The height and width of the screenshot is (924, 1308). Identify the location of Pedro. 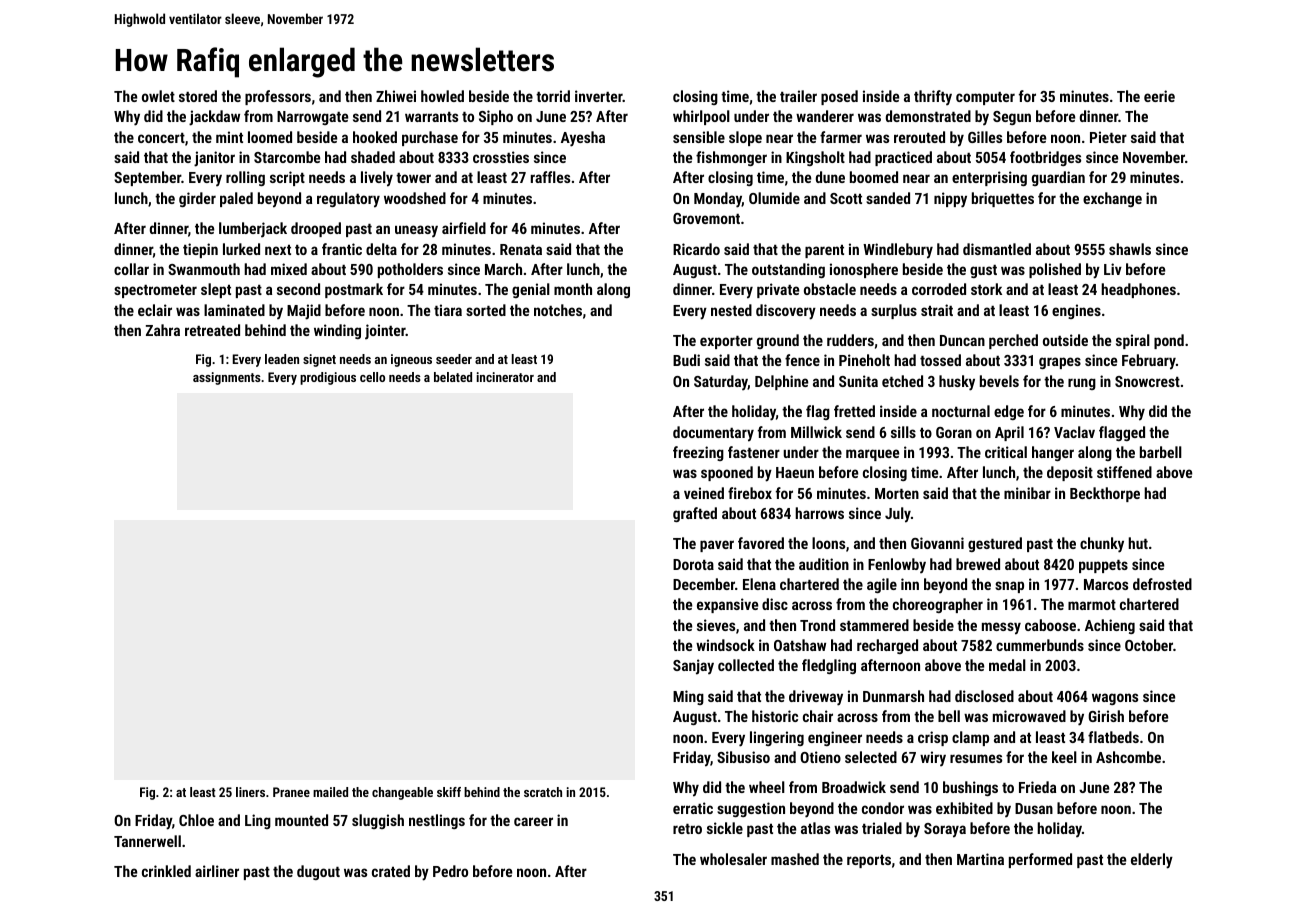
(450, 871).
